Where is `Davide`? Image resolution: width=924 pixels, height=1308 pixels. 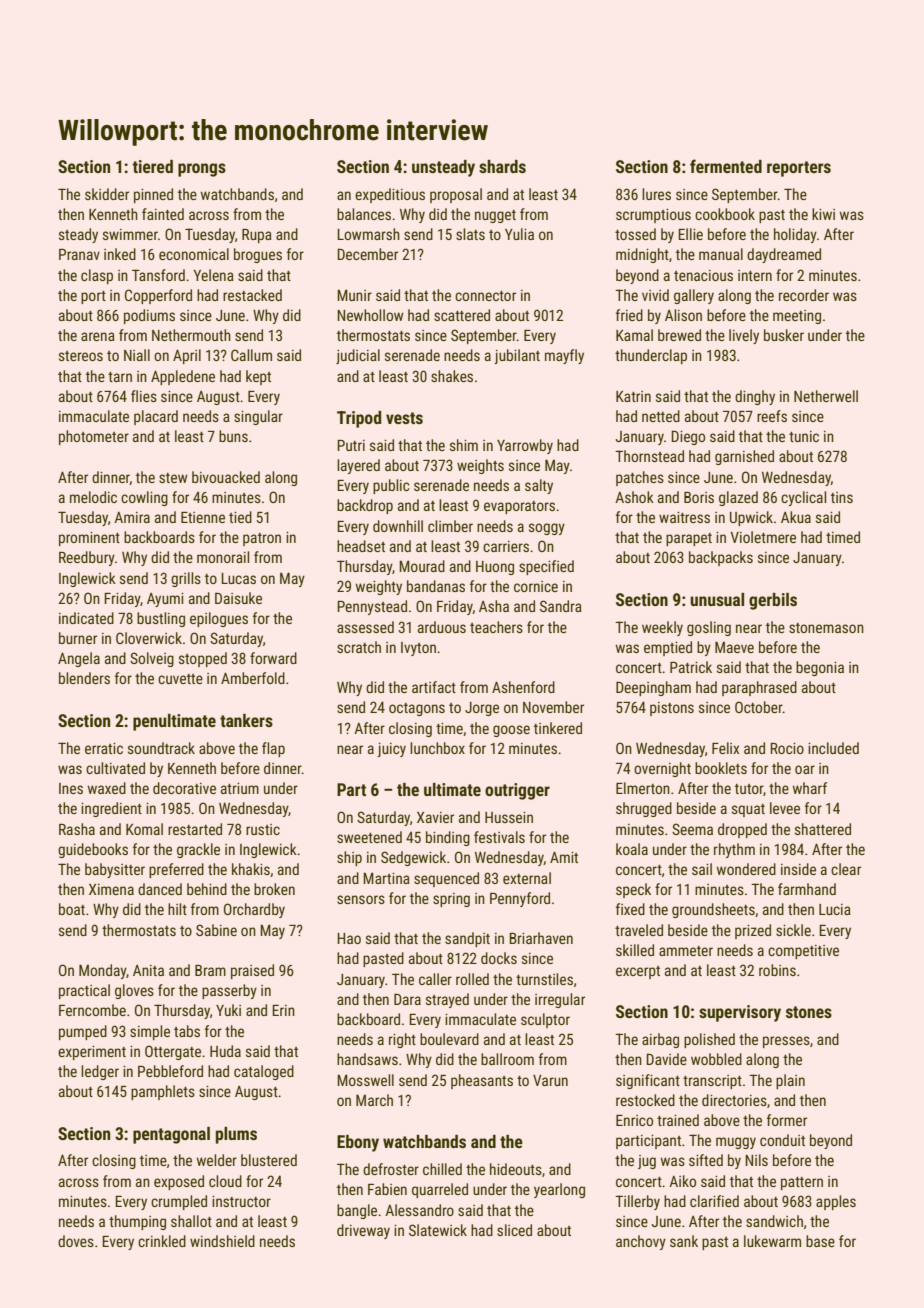
Davide is located at coordinates (666, 1059).
